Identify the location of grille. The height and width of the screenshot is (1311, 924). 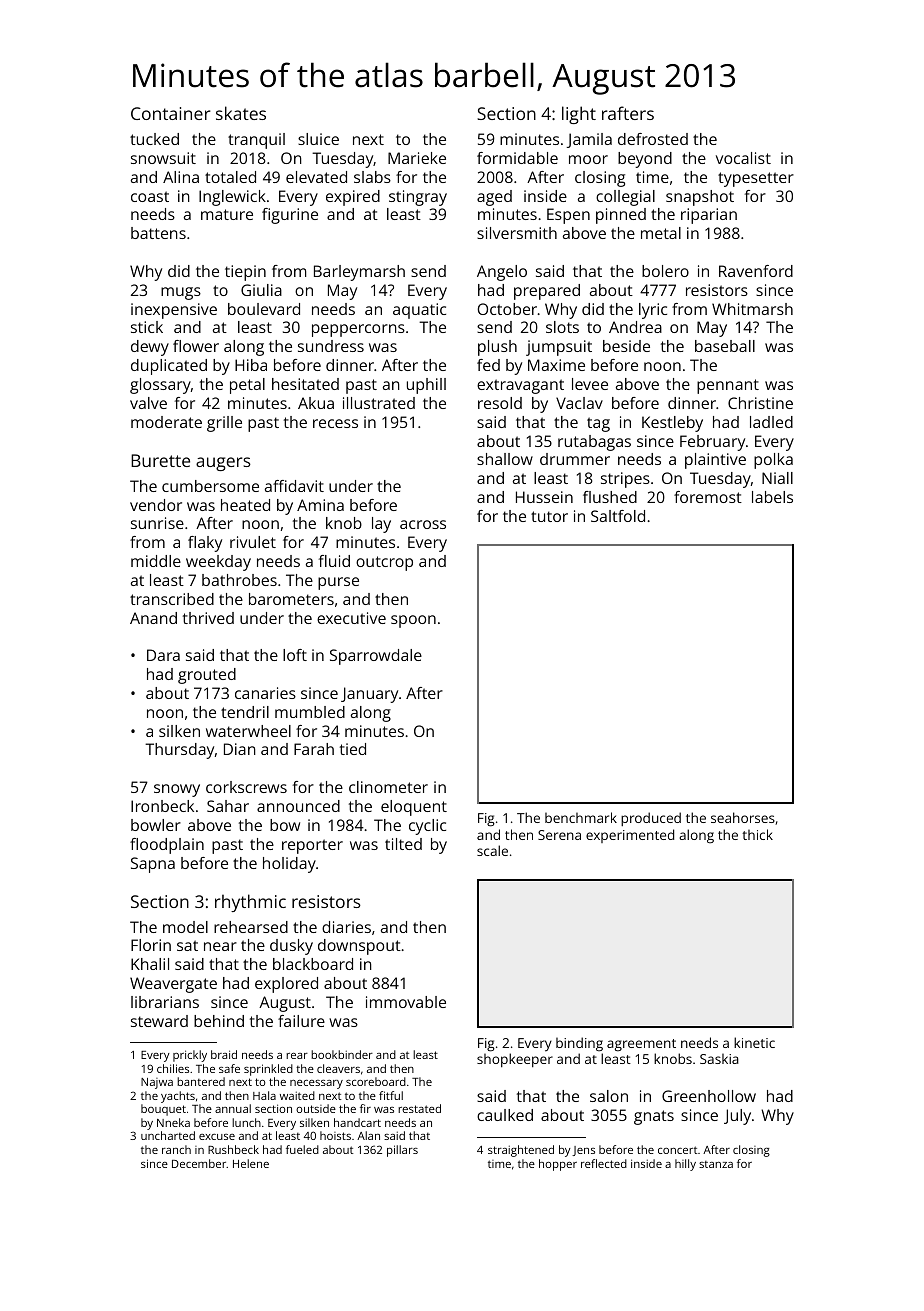
(224, 424).
